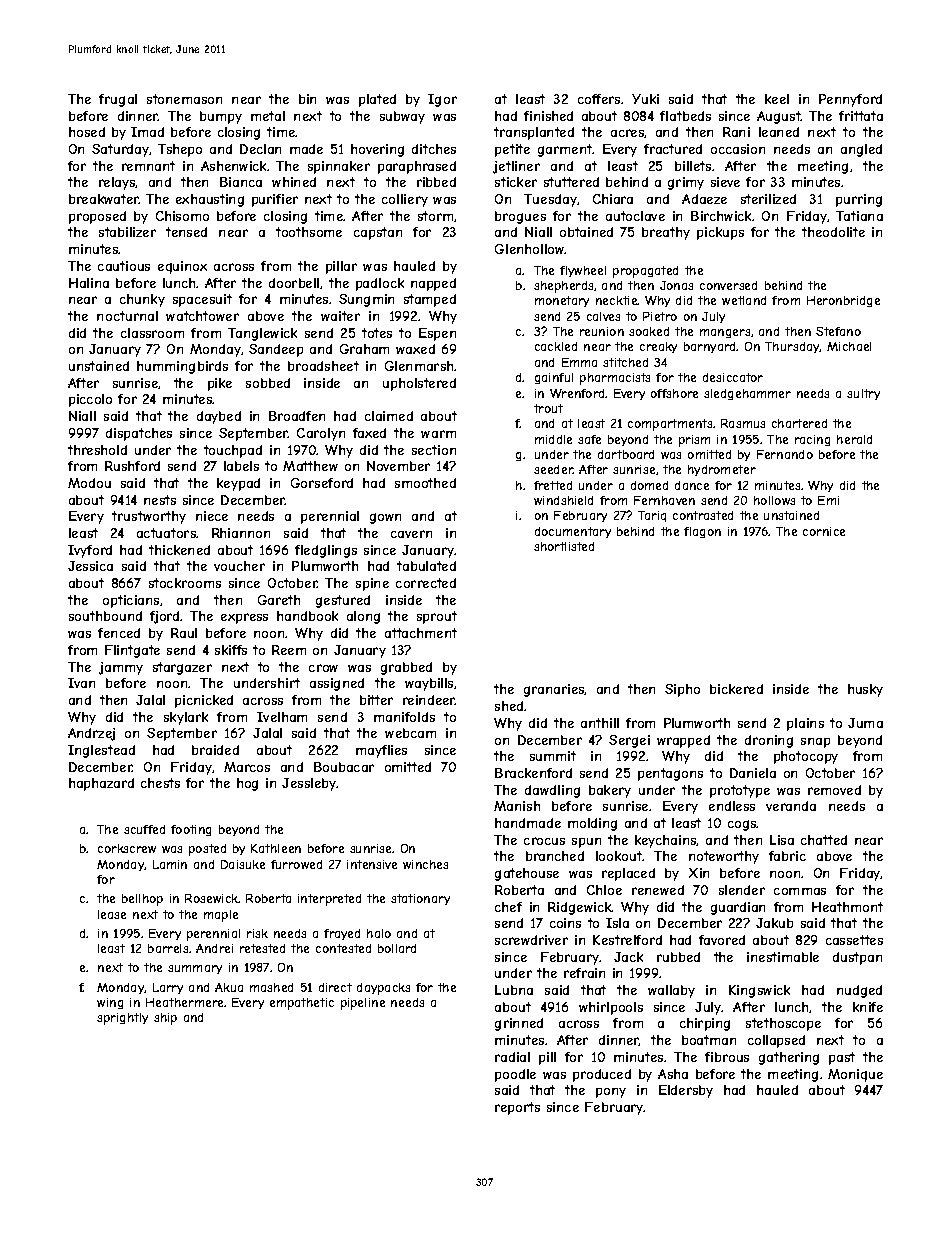 The image size is (952, 1233). Describe the element at coordinates (602, 1075) in the screenshot. I see `produced` at that location.
